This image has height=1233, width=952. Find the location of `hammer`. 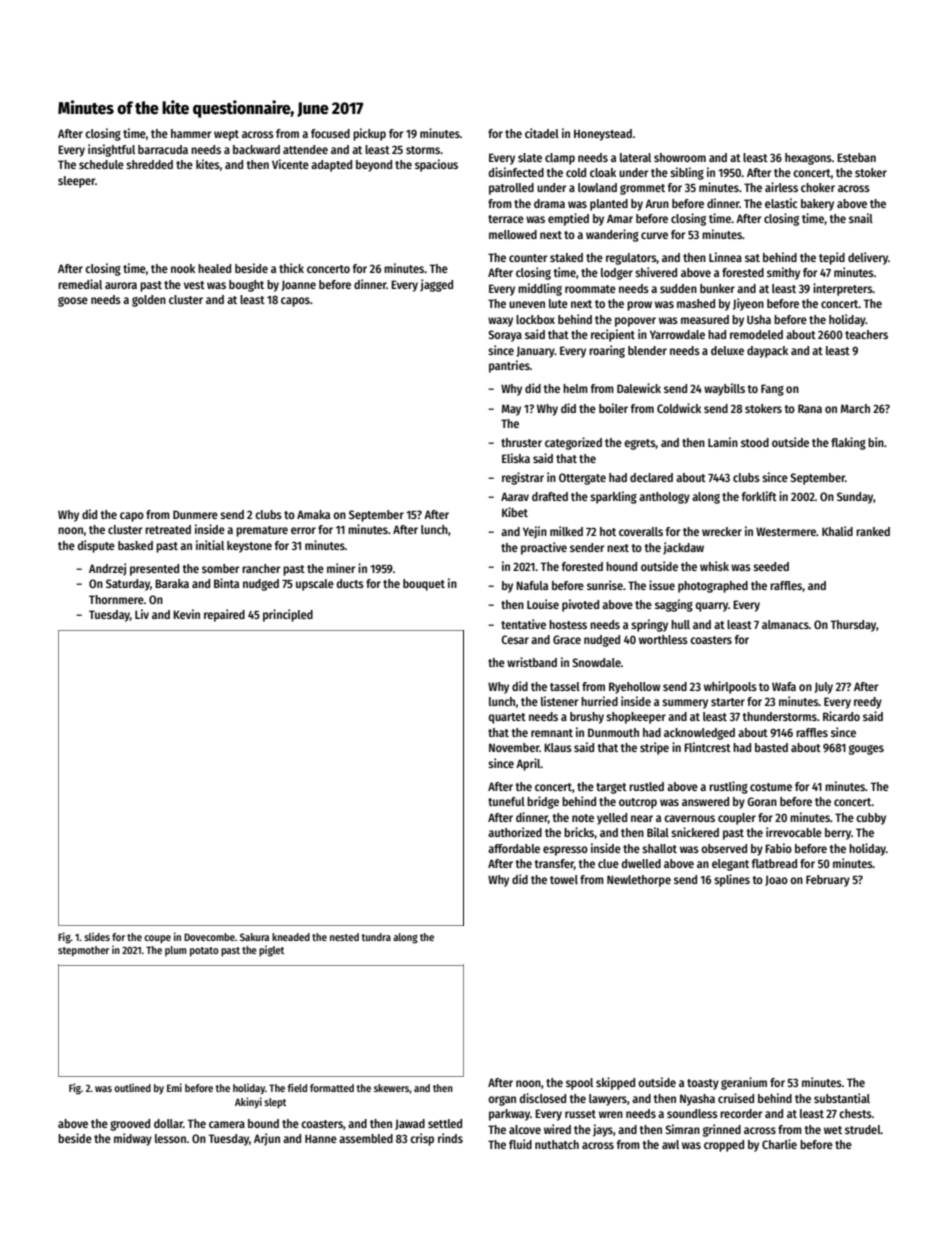

hammer is located at coordinates (191, 133).
